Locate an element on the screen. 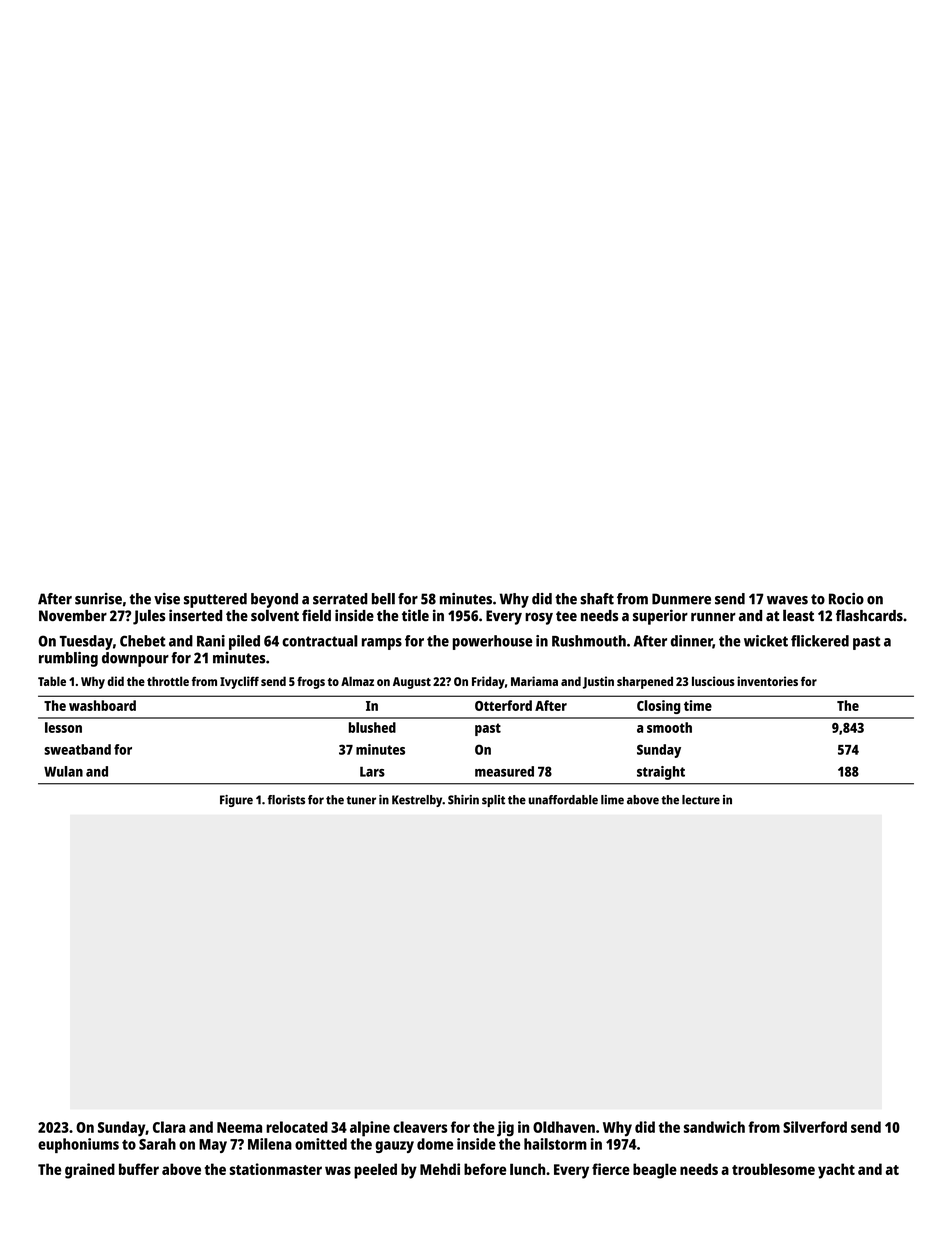 The height and width of the screenshot is (1233, 952). lecture is located at coordinates (701, 800).
